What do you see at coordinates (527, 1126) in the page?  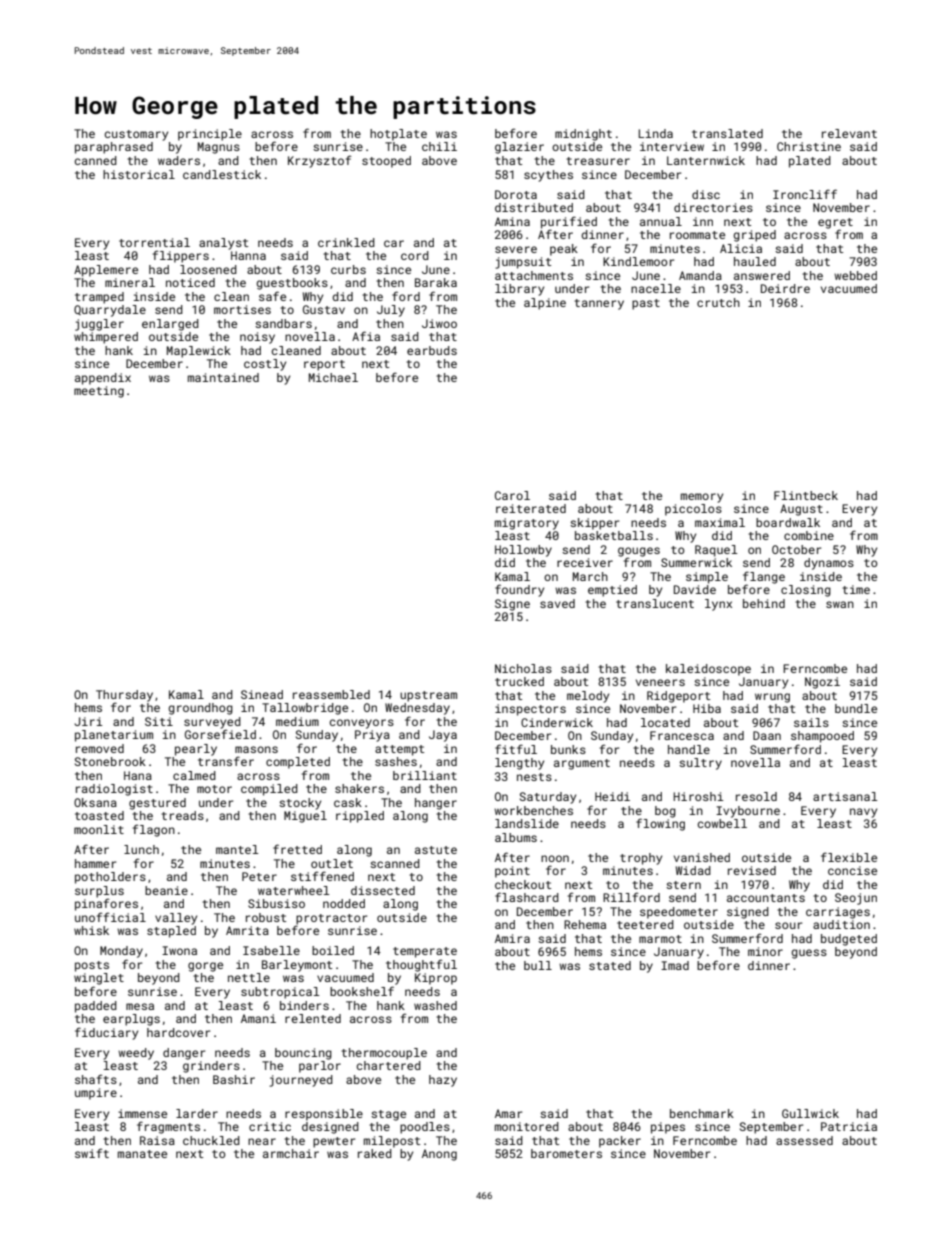 I see `monitored` at bounding box center [527, 1126].
